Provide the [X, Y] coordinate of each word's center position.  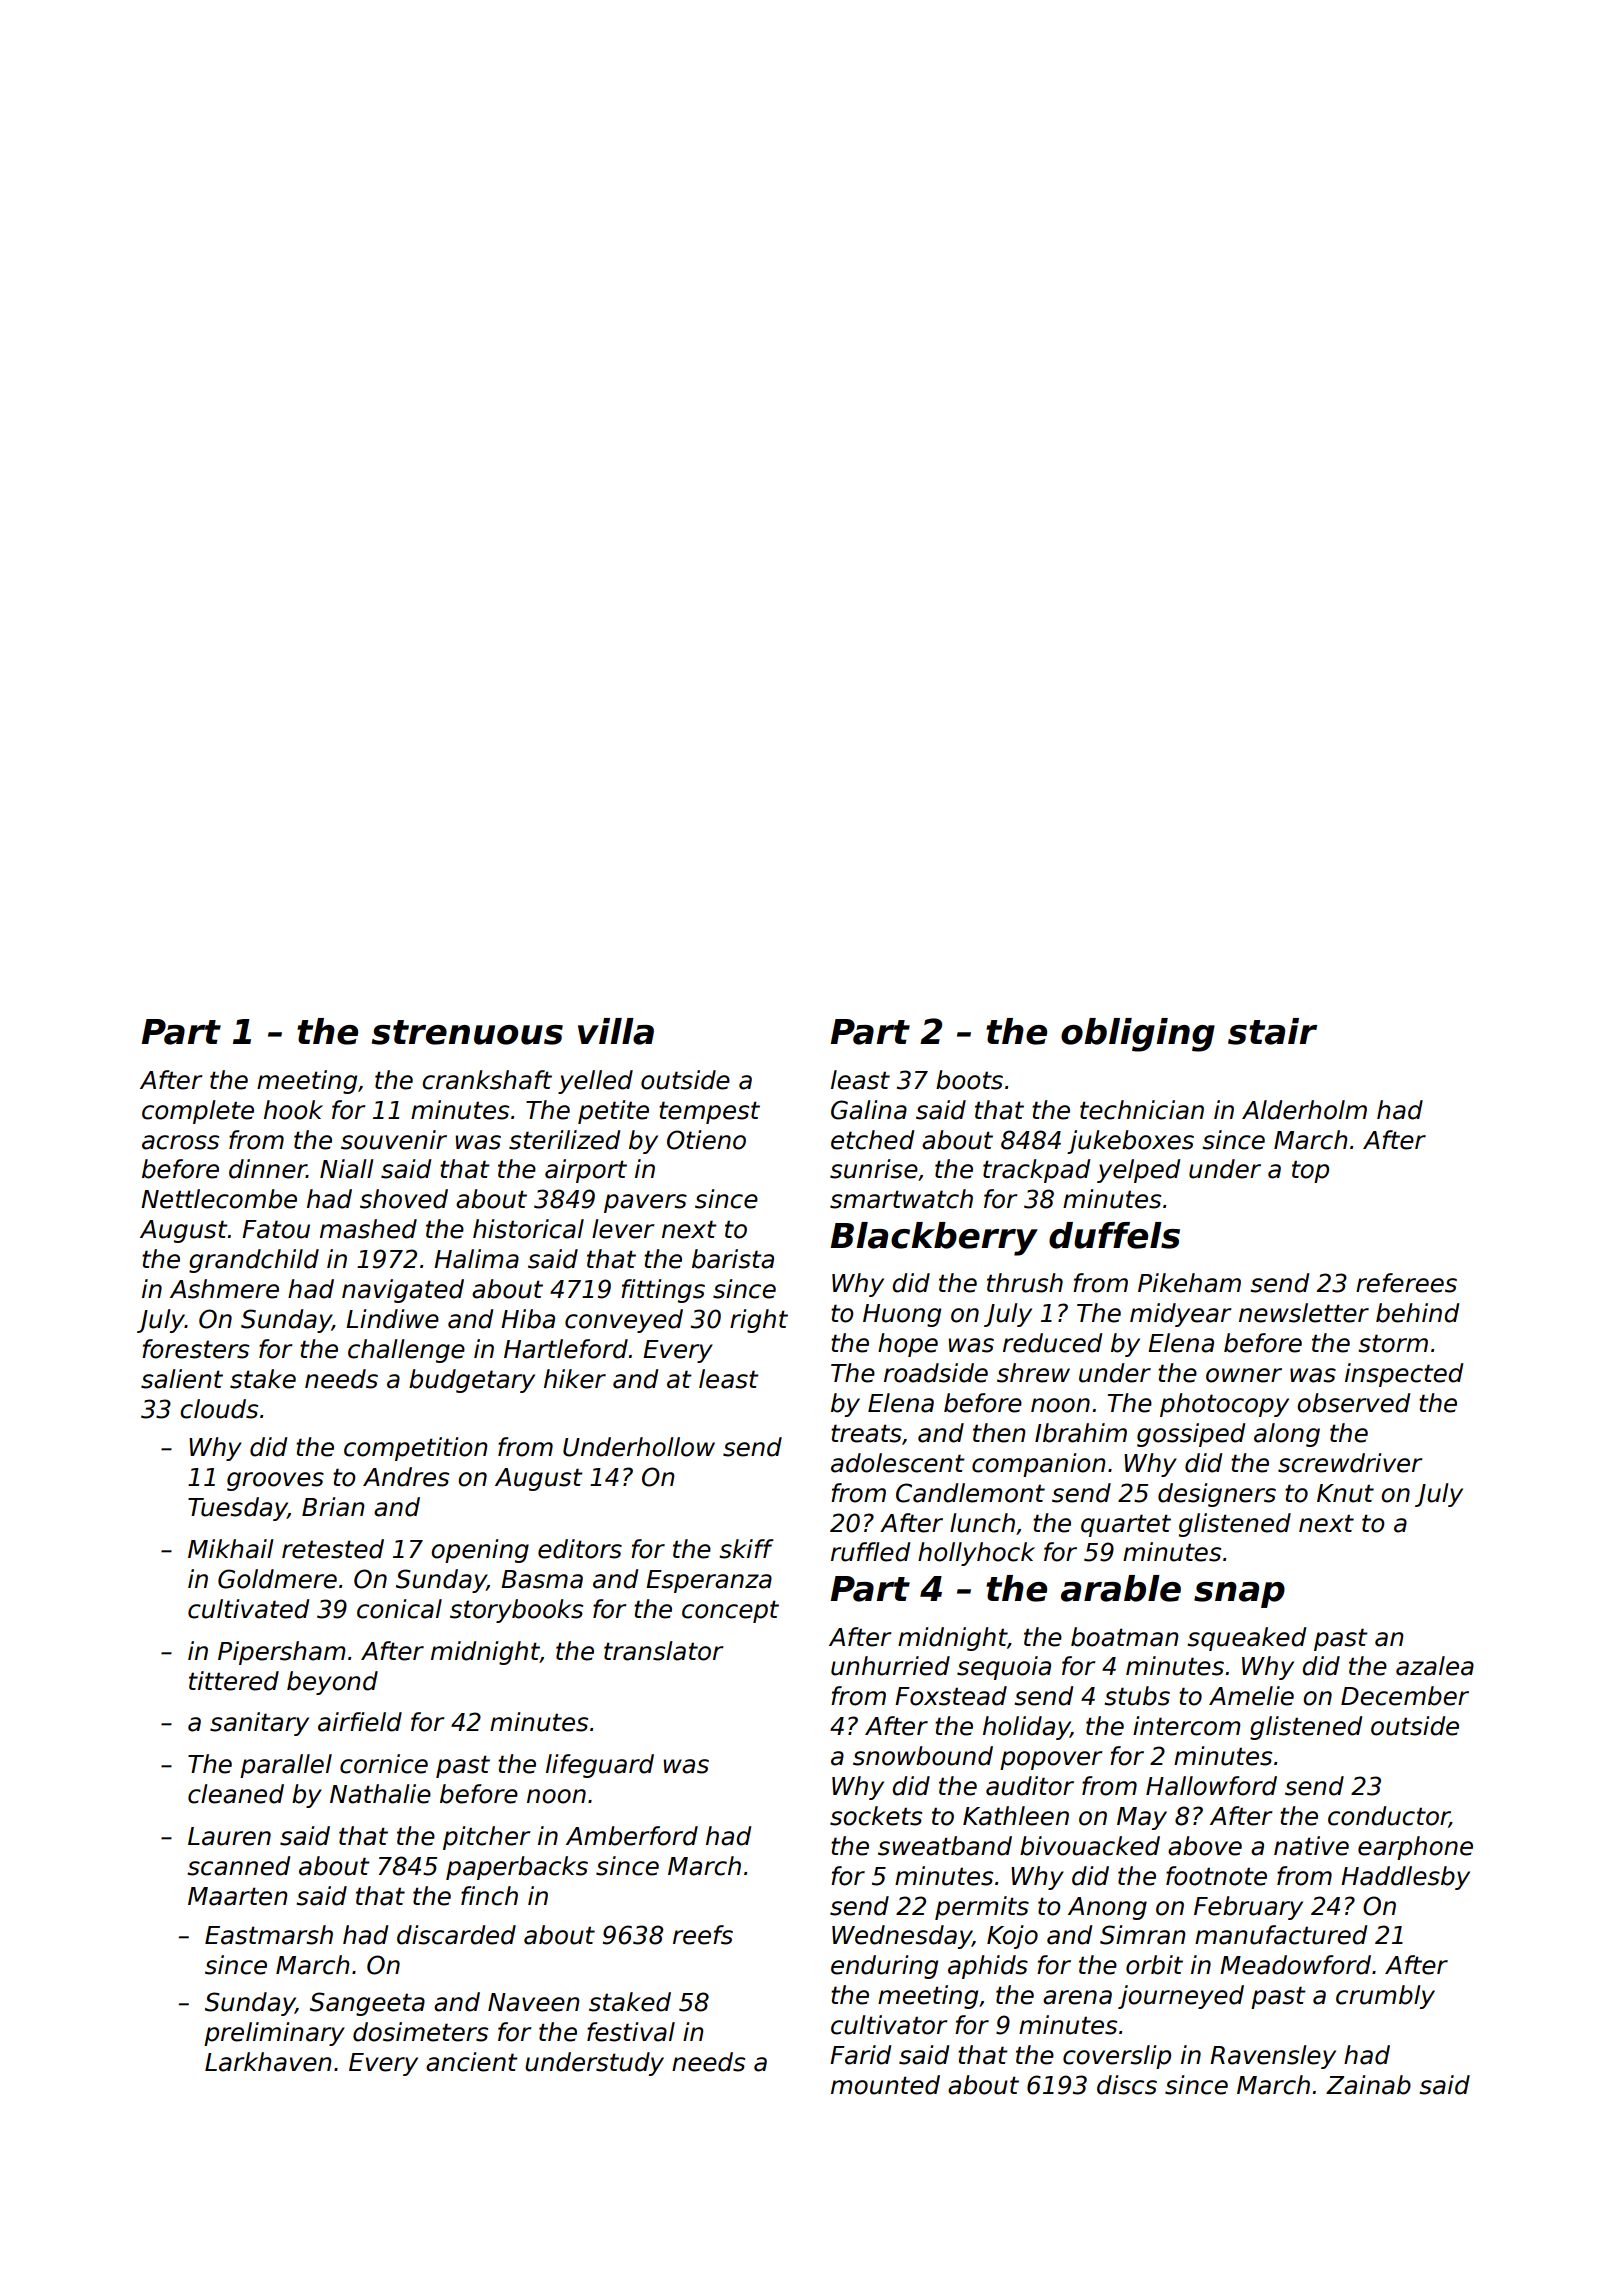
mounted [885, 2085]
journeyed [1181, 1997]
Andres [406, 1477]
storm [1393, 1343]
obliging [1138, 1035]
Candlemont [970, 1493]
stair [1272, 1031]
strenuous [467, 1032]
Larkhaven [268, 2062]
